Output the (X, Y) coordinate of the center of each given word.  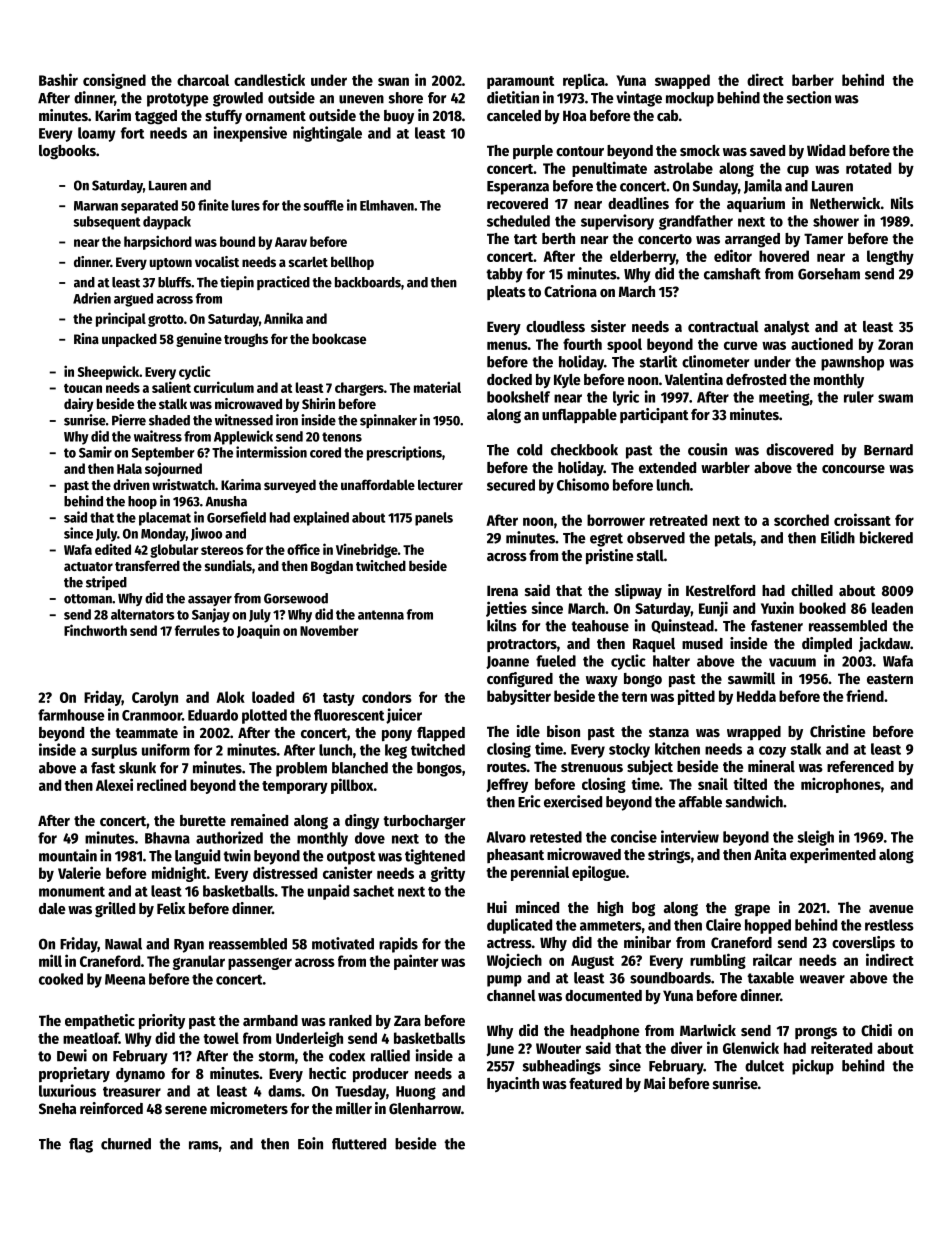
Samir (95, 452)
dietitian (513, 97)
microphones (841, 785)
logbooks (67, 152)
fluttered (359, 1144)
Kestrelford (720, 590)
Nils (902, 203)
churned (126, 1144)
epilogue (599, 873)
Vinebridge (367, 551)
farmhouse (71, 715)
